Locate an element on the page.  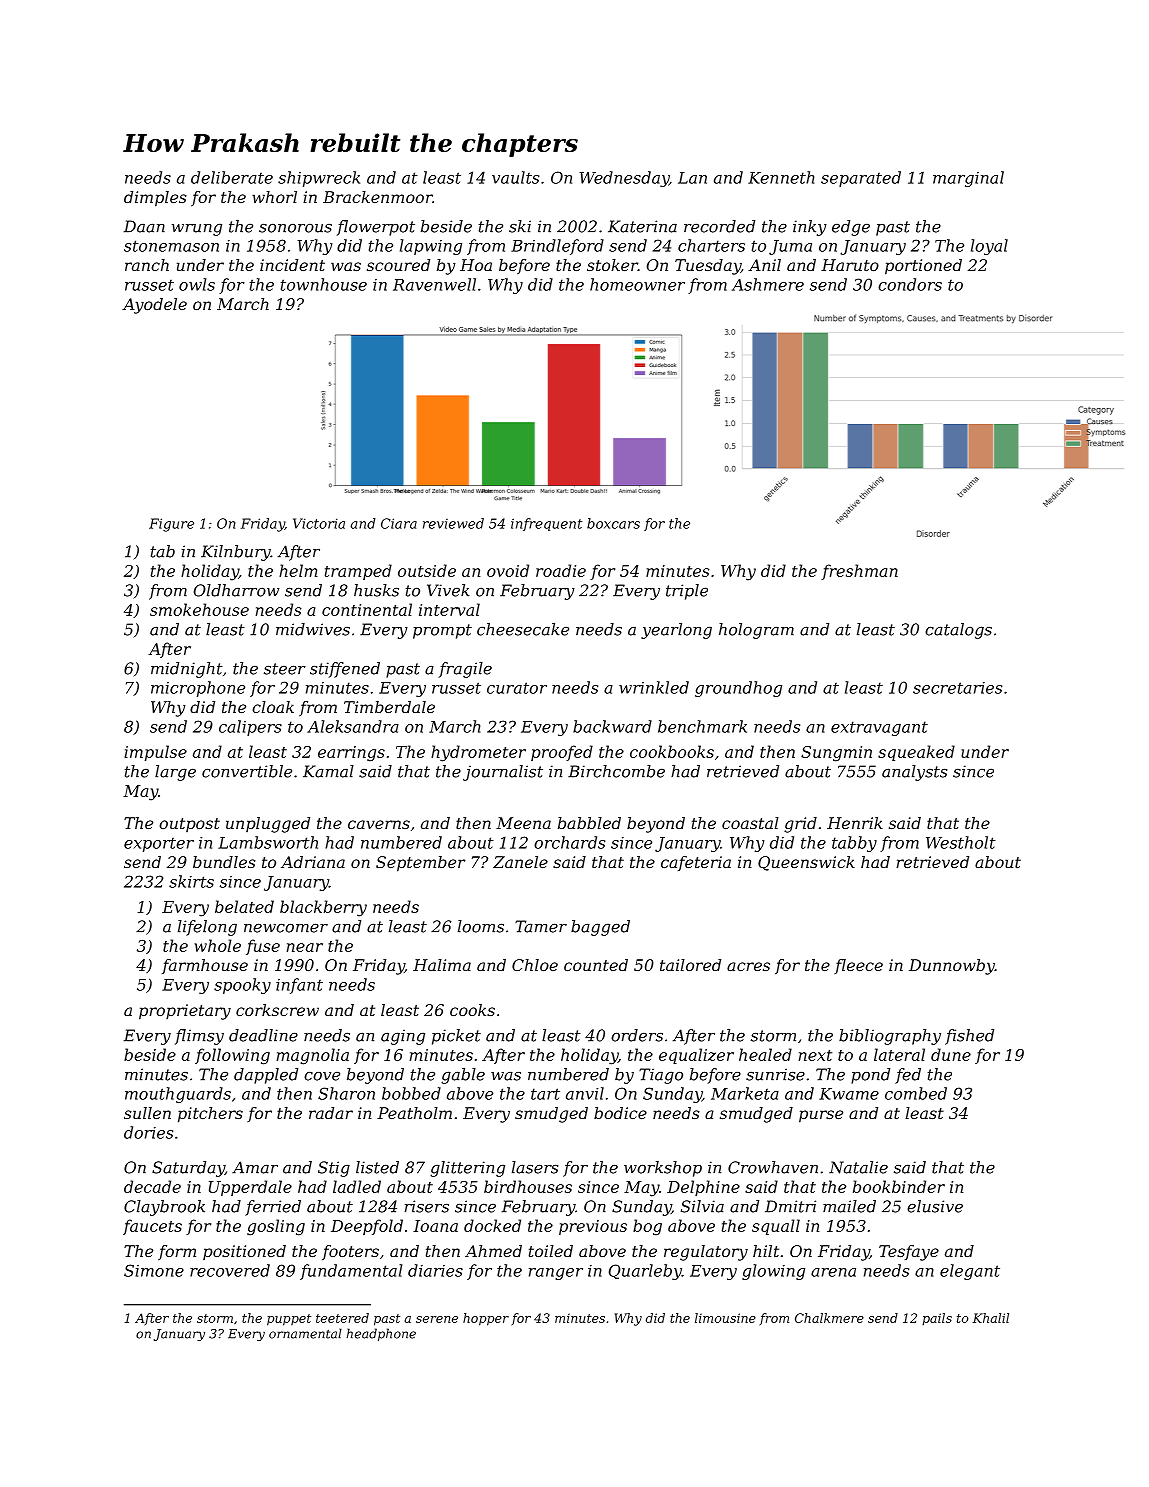
freshman is located at coordinates (859, 572).
